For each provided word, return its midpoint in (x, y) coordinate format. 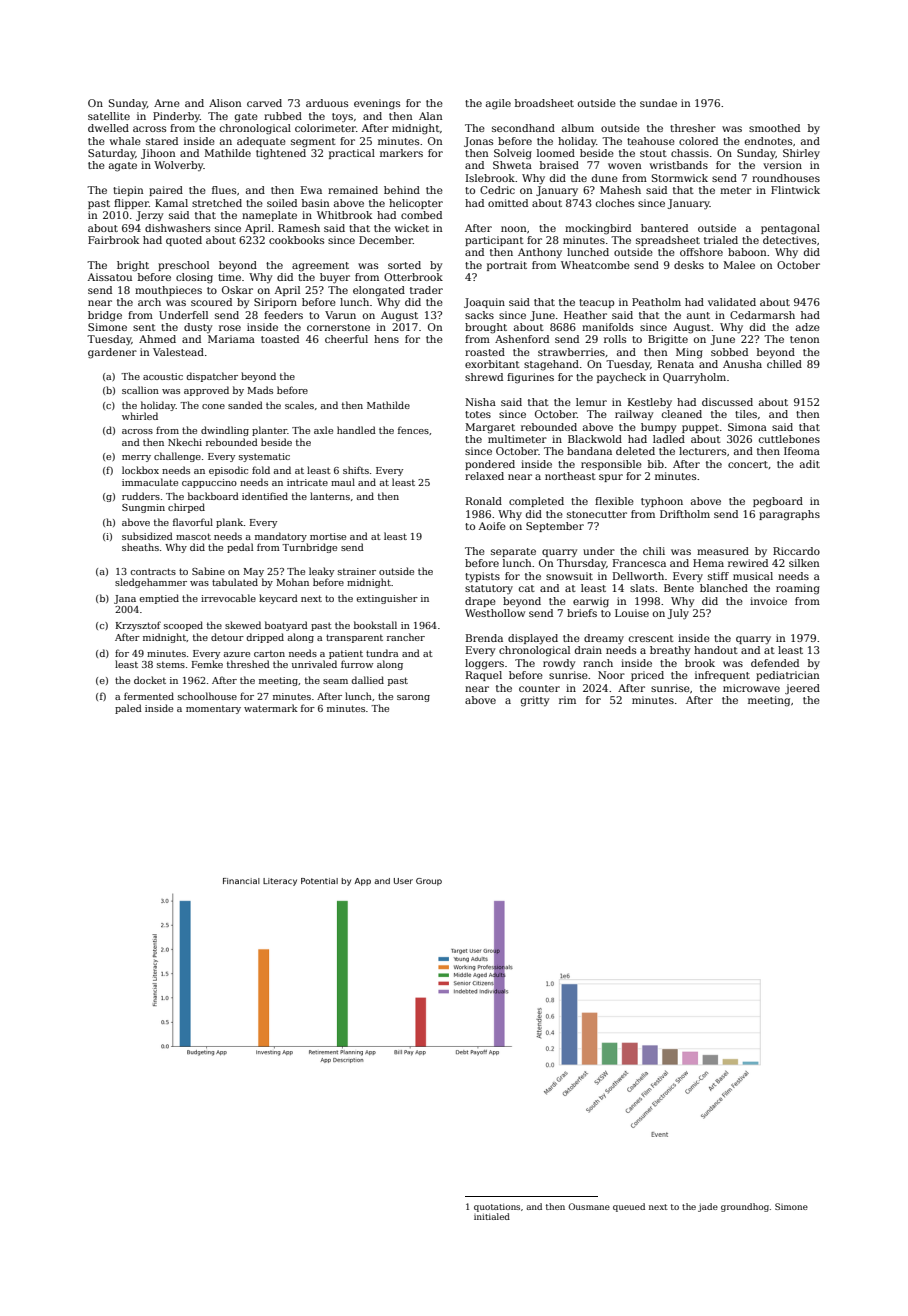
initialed (492, 1216)
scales (299, 405)
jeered (802, 689)
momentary (213, 709)
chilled (784, 364)
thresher (693, 128)
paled (128, 709)
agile (498, 104)
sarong (413, 698)
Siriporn (275, 303)
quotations (497, 1207)
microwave (751, 688)
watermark (271, 708)
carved (264, 103)
